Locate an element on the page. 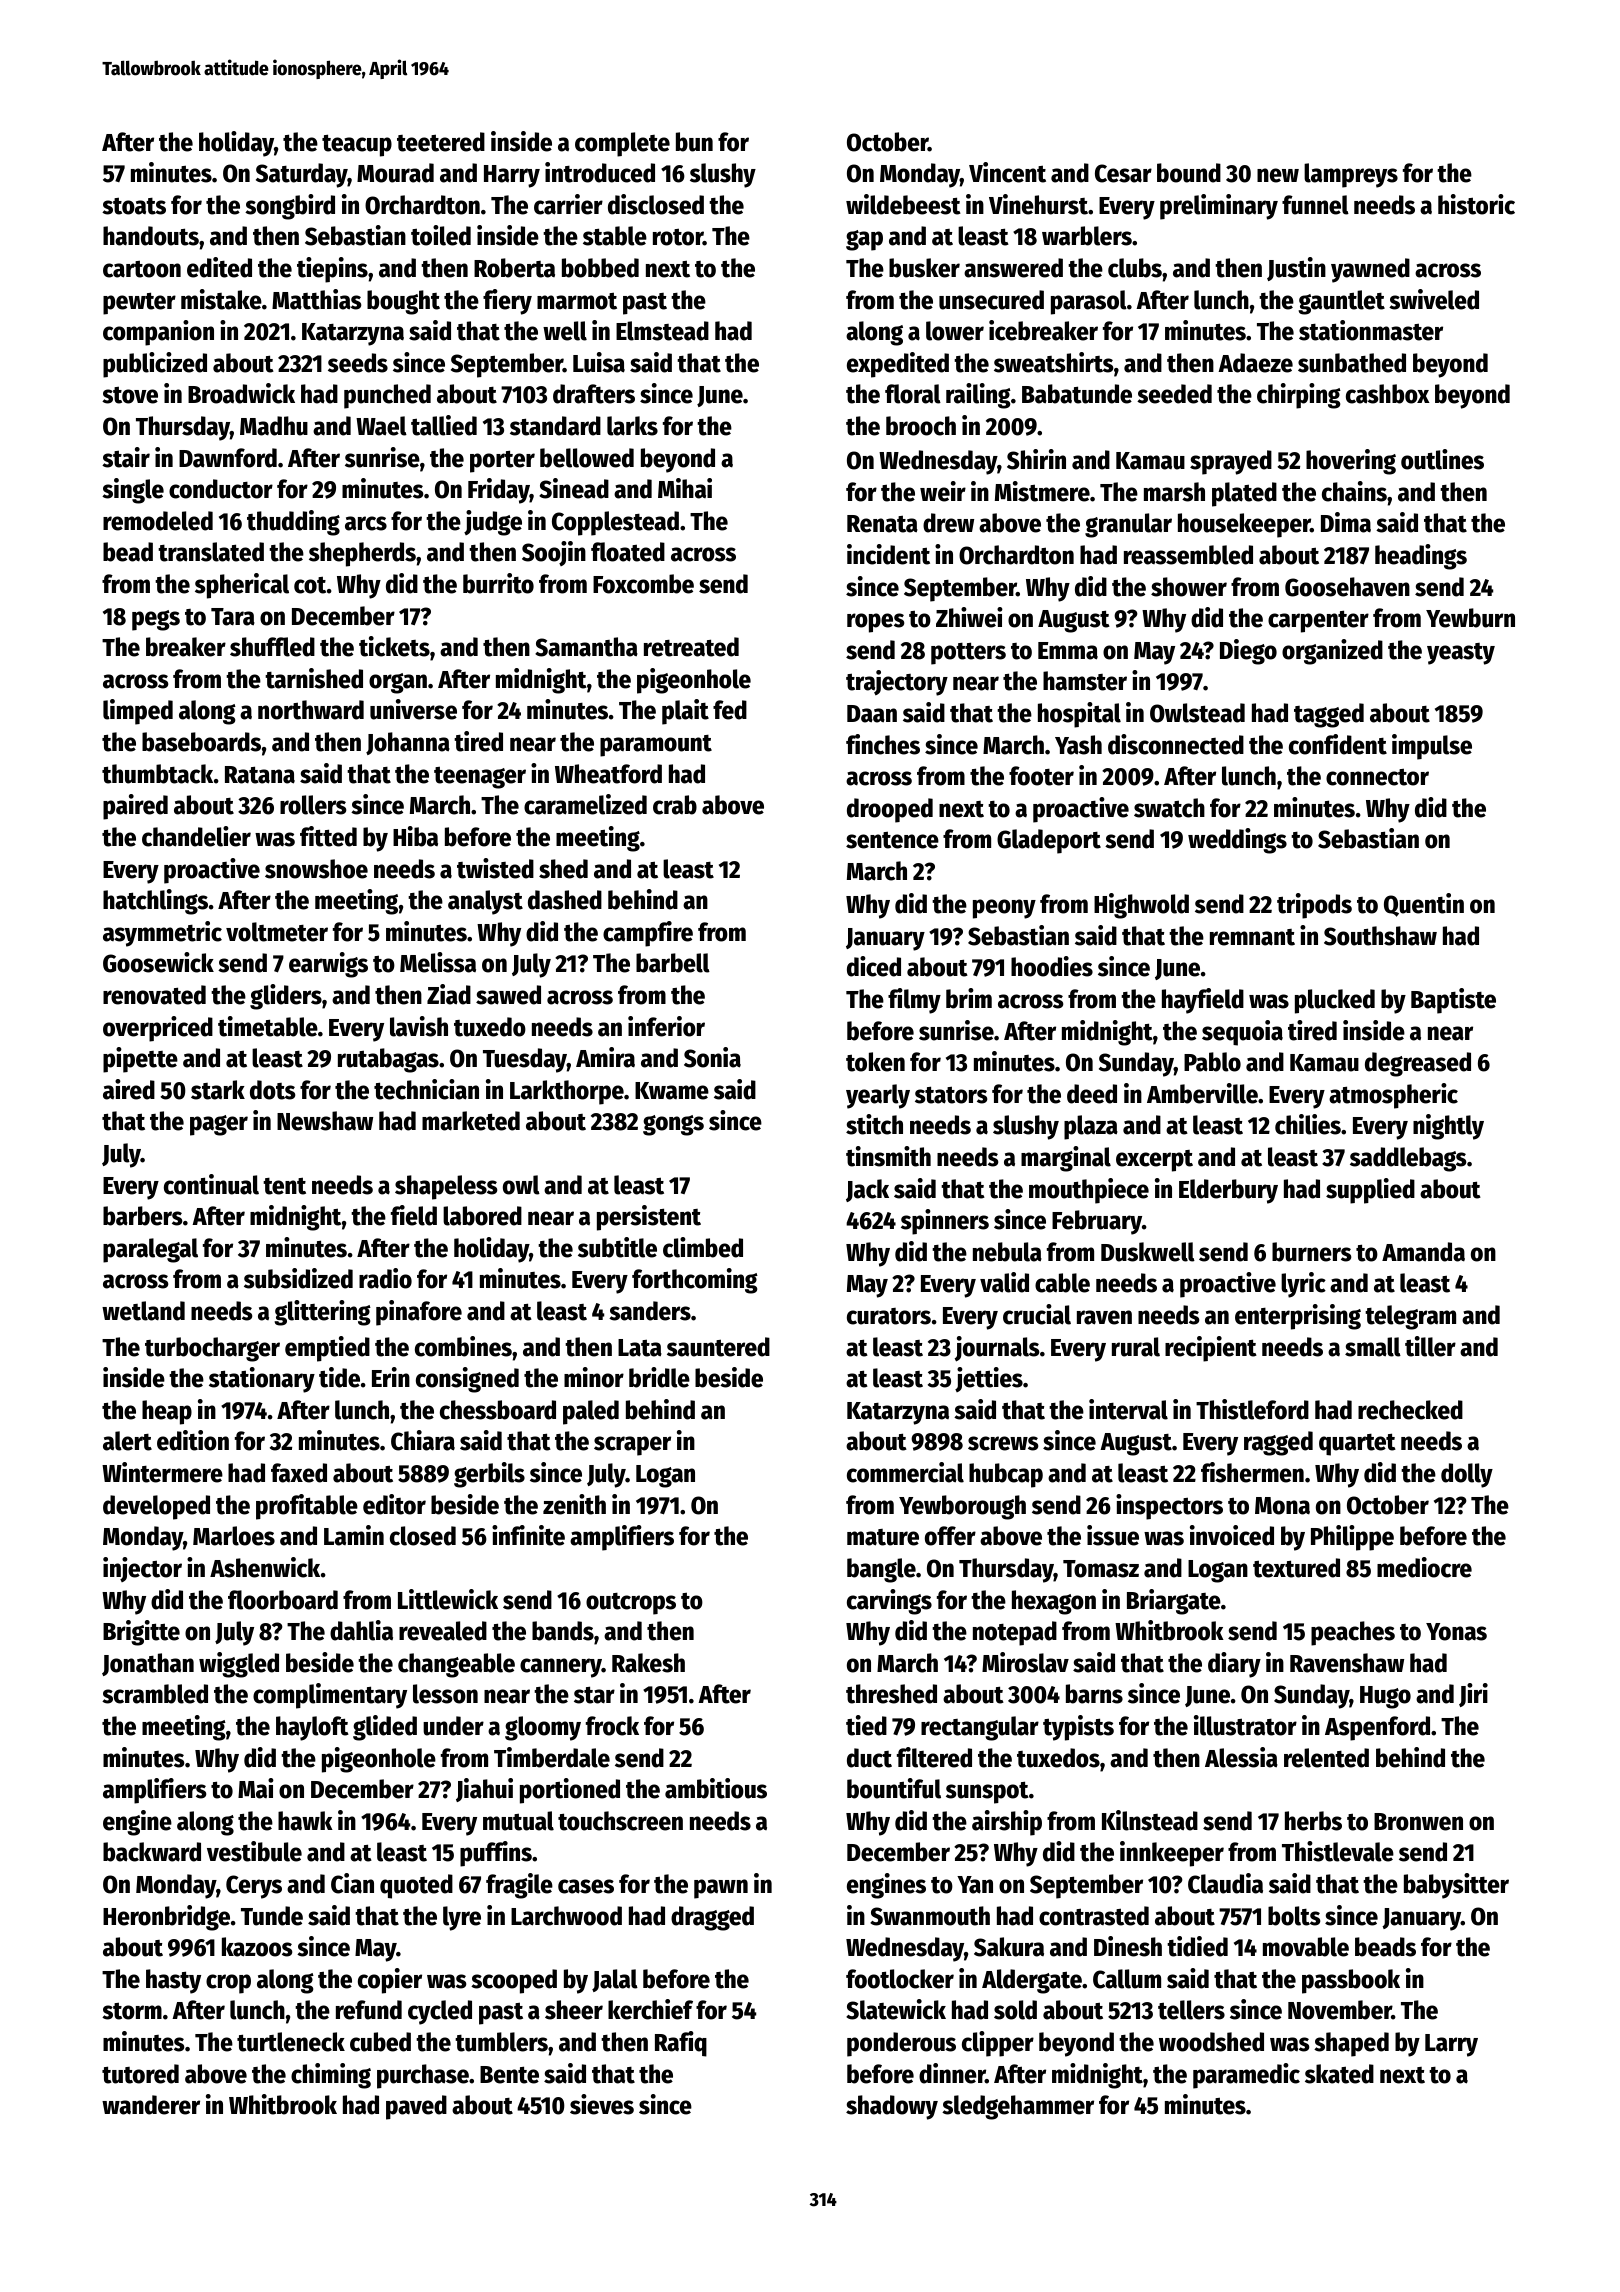 The height and width of the image is (2292, 1620). Jiri is located at coordinates (1473, 1695).
